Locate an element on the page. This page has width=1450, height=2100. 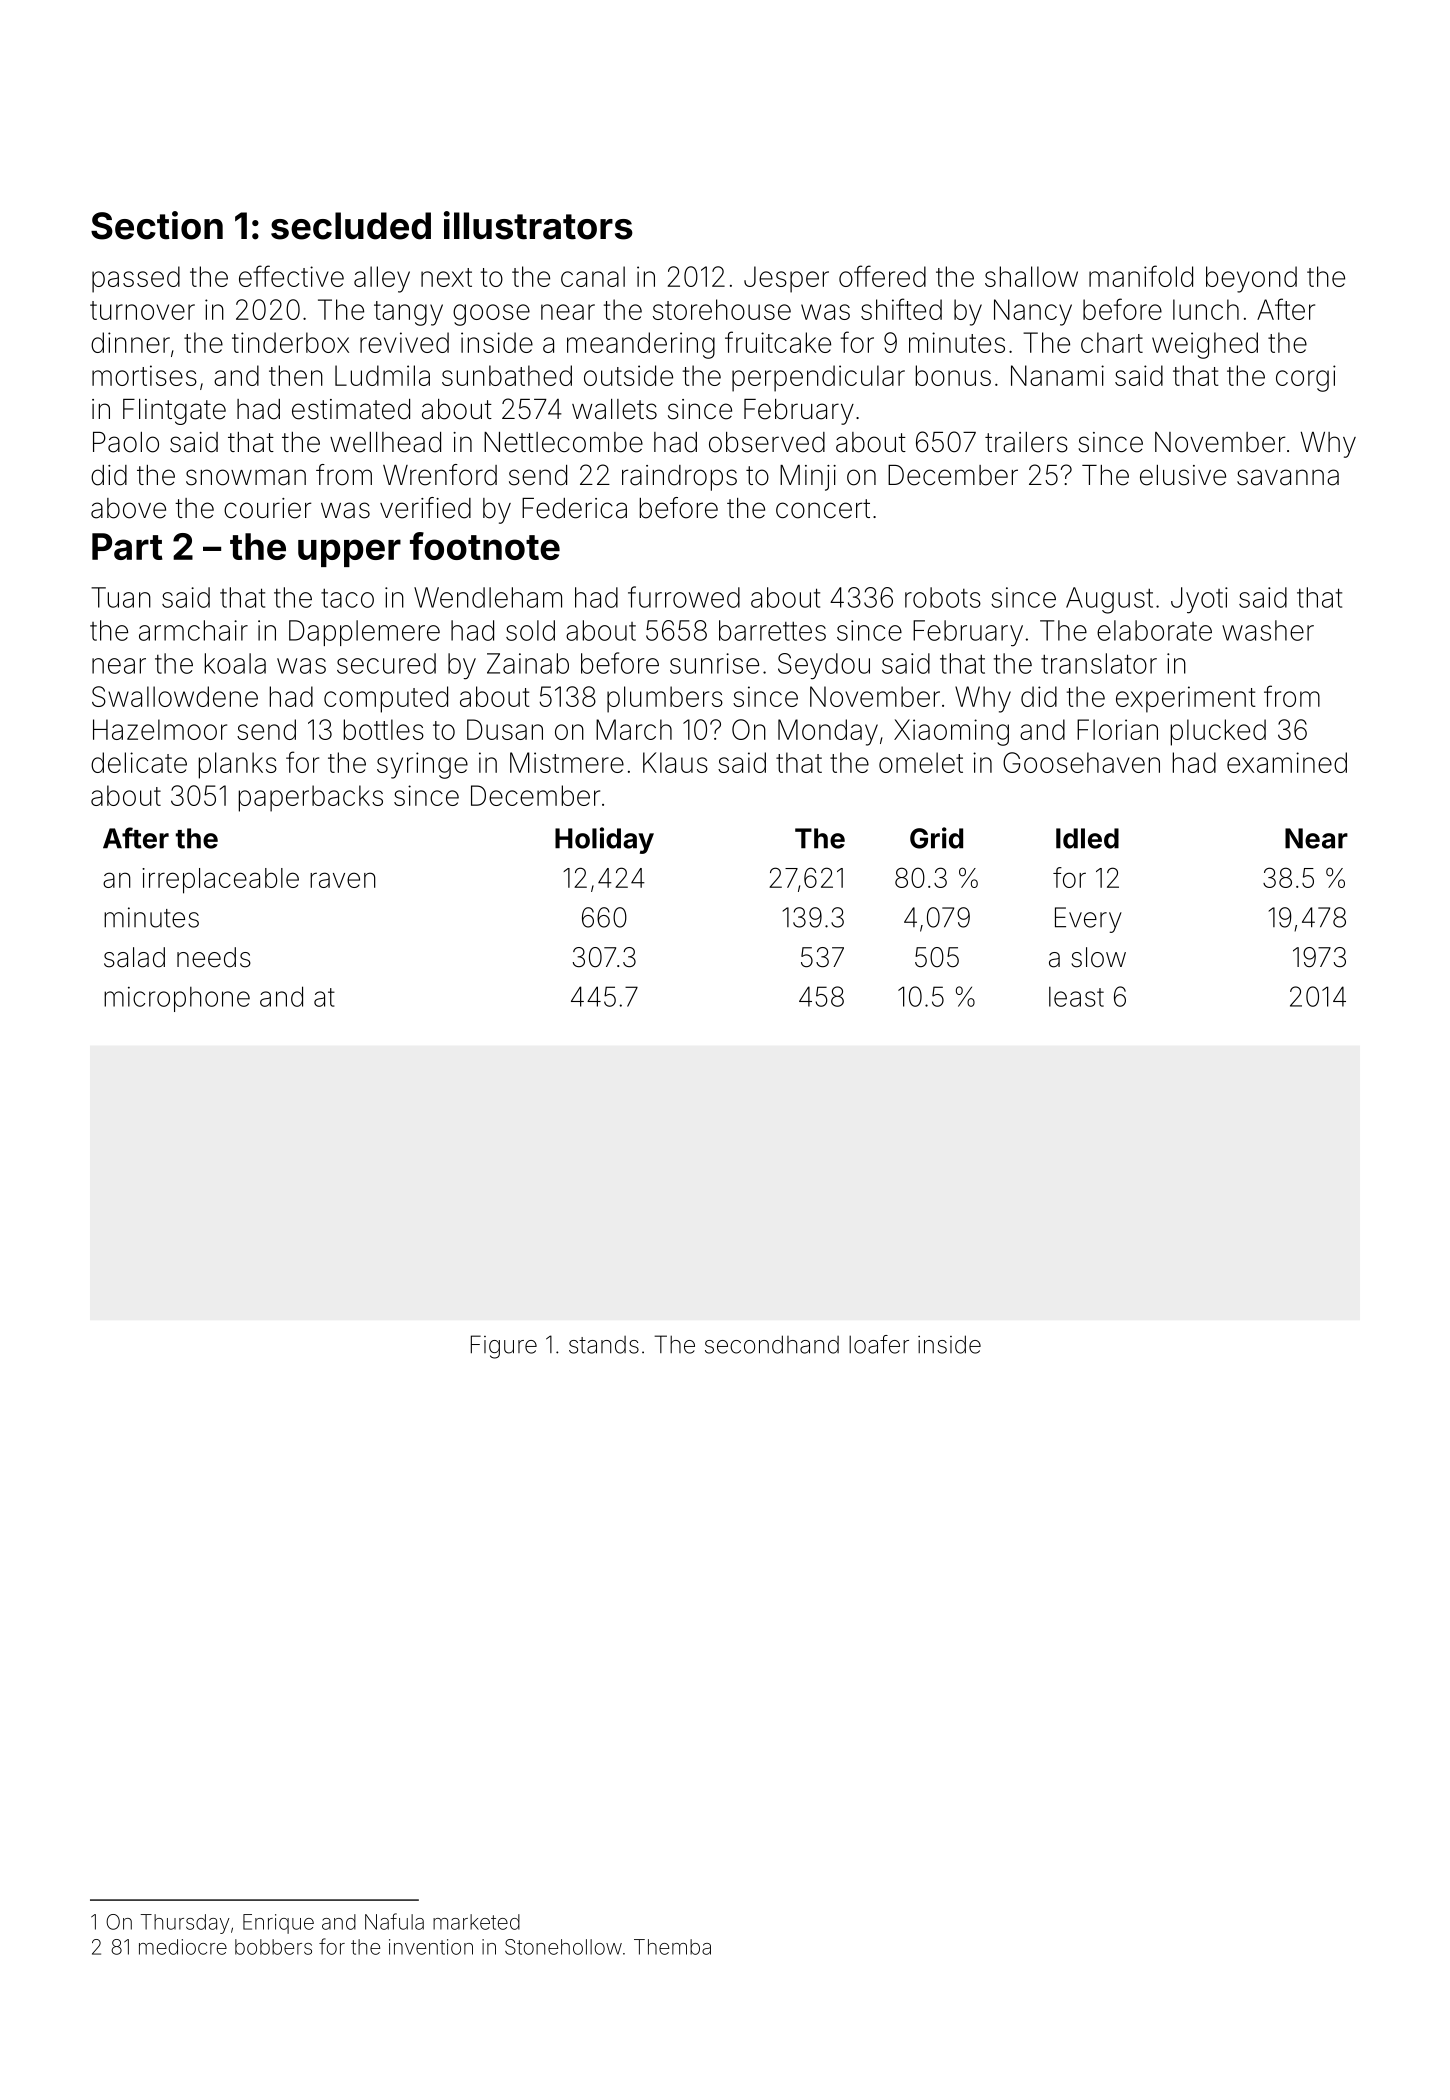
Holiday is located at coordinates (604, 840).
